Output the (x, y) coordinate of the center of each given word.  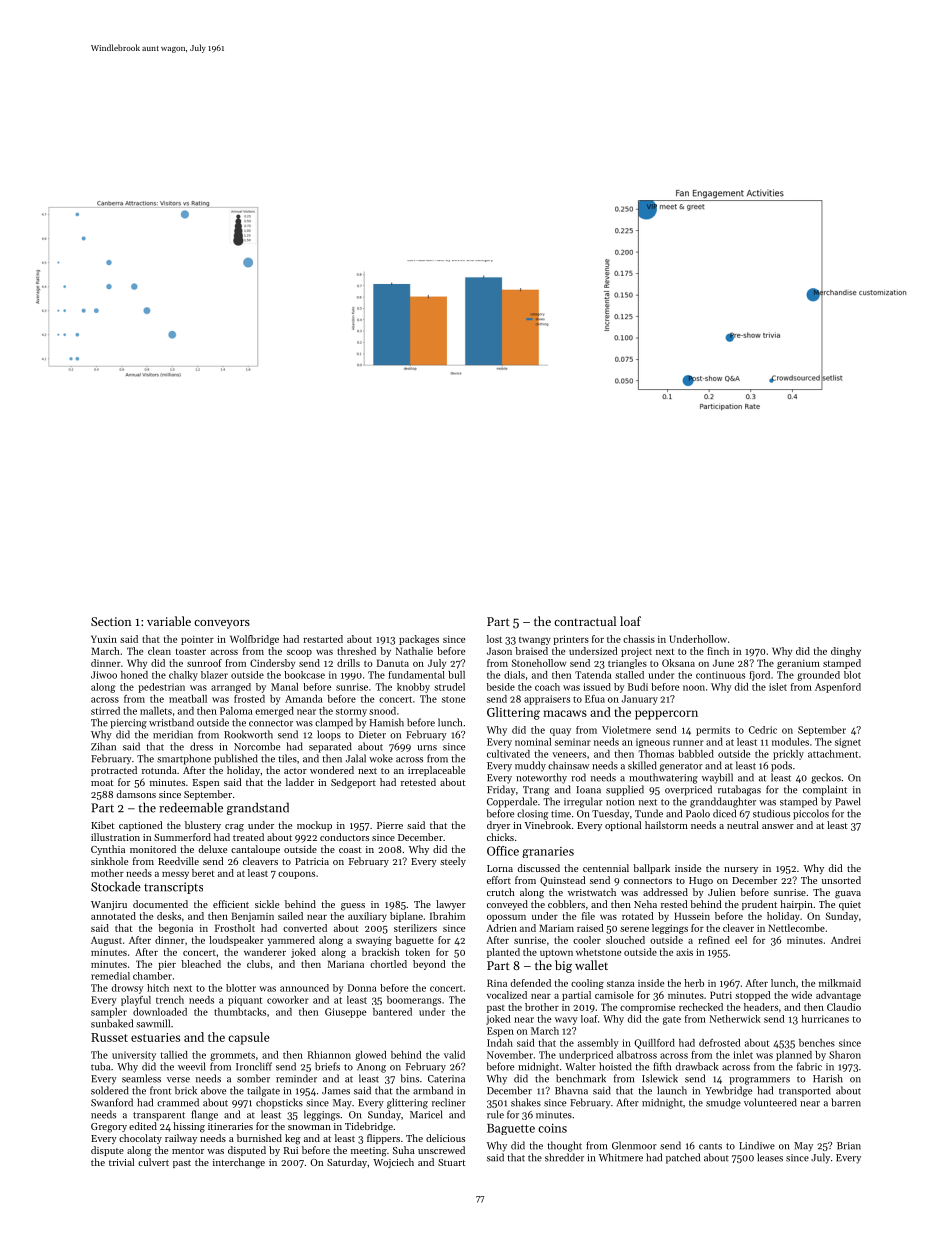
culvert (153, 1162)
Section (111, 621)
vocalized (507, 995)
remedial (110, 976)
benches (817, 1043)
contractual (585, 621)
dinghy (846, 652)
